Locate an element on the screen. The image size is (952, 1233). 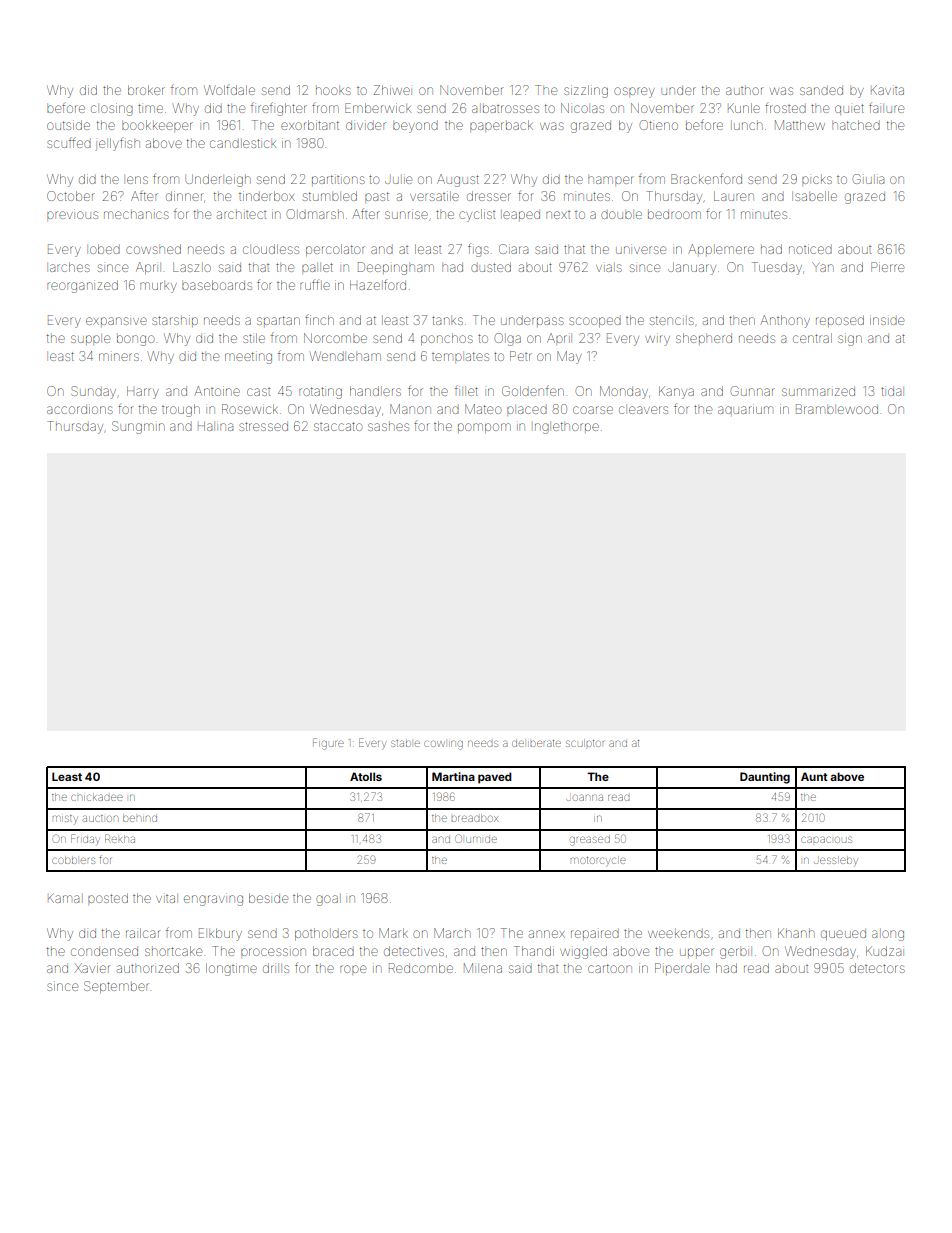
October is located at coordinates (70, 196).
